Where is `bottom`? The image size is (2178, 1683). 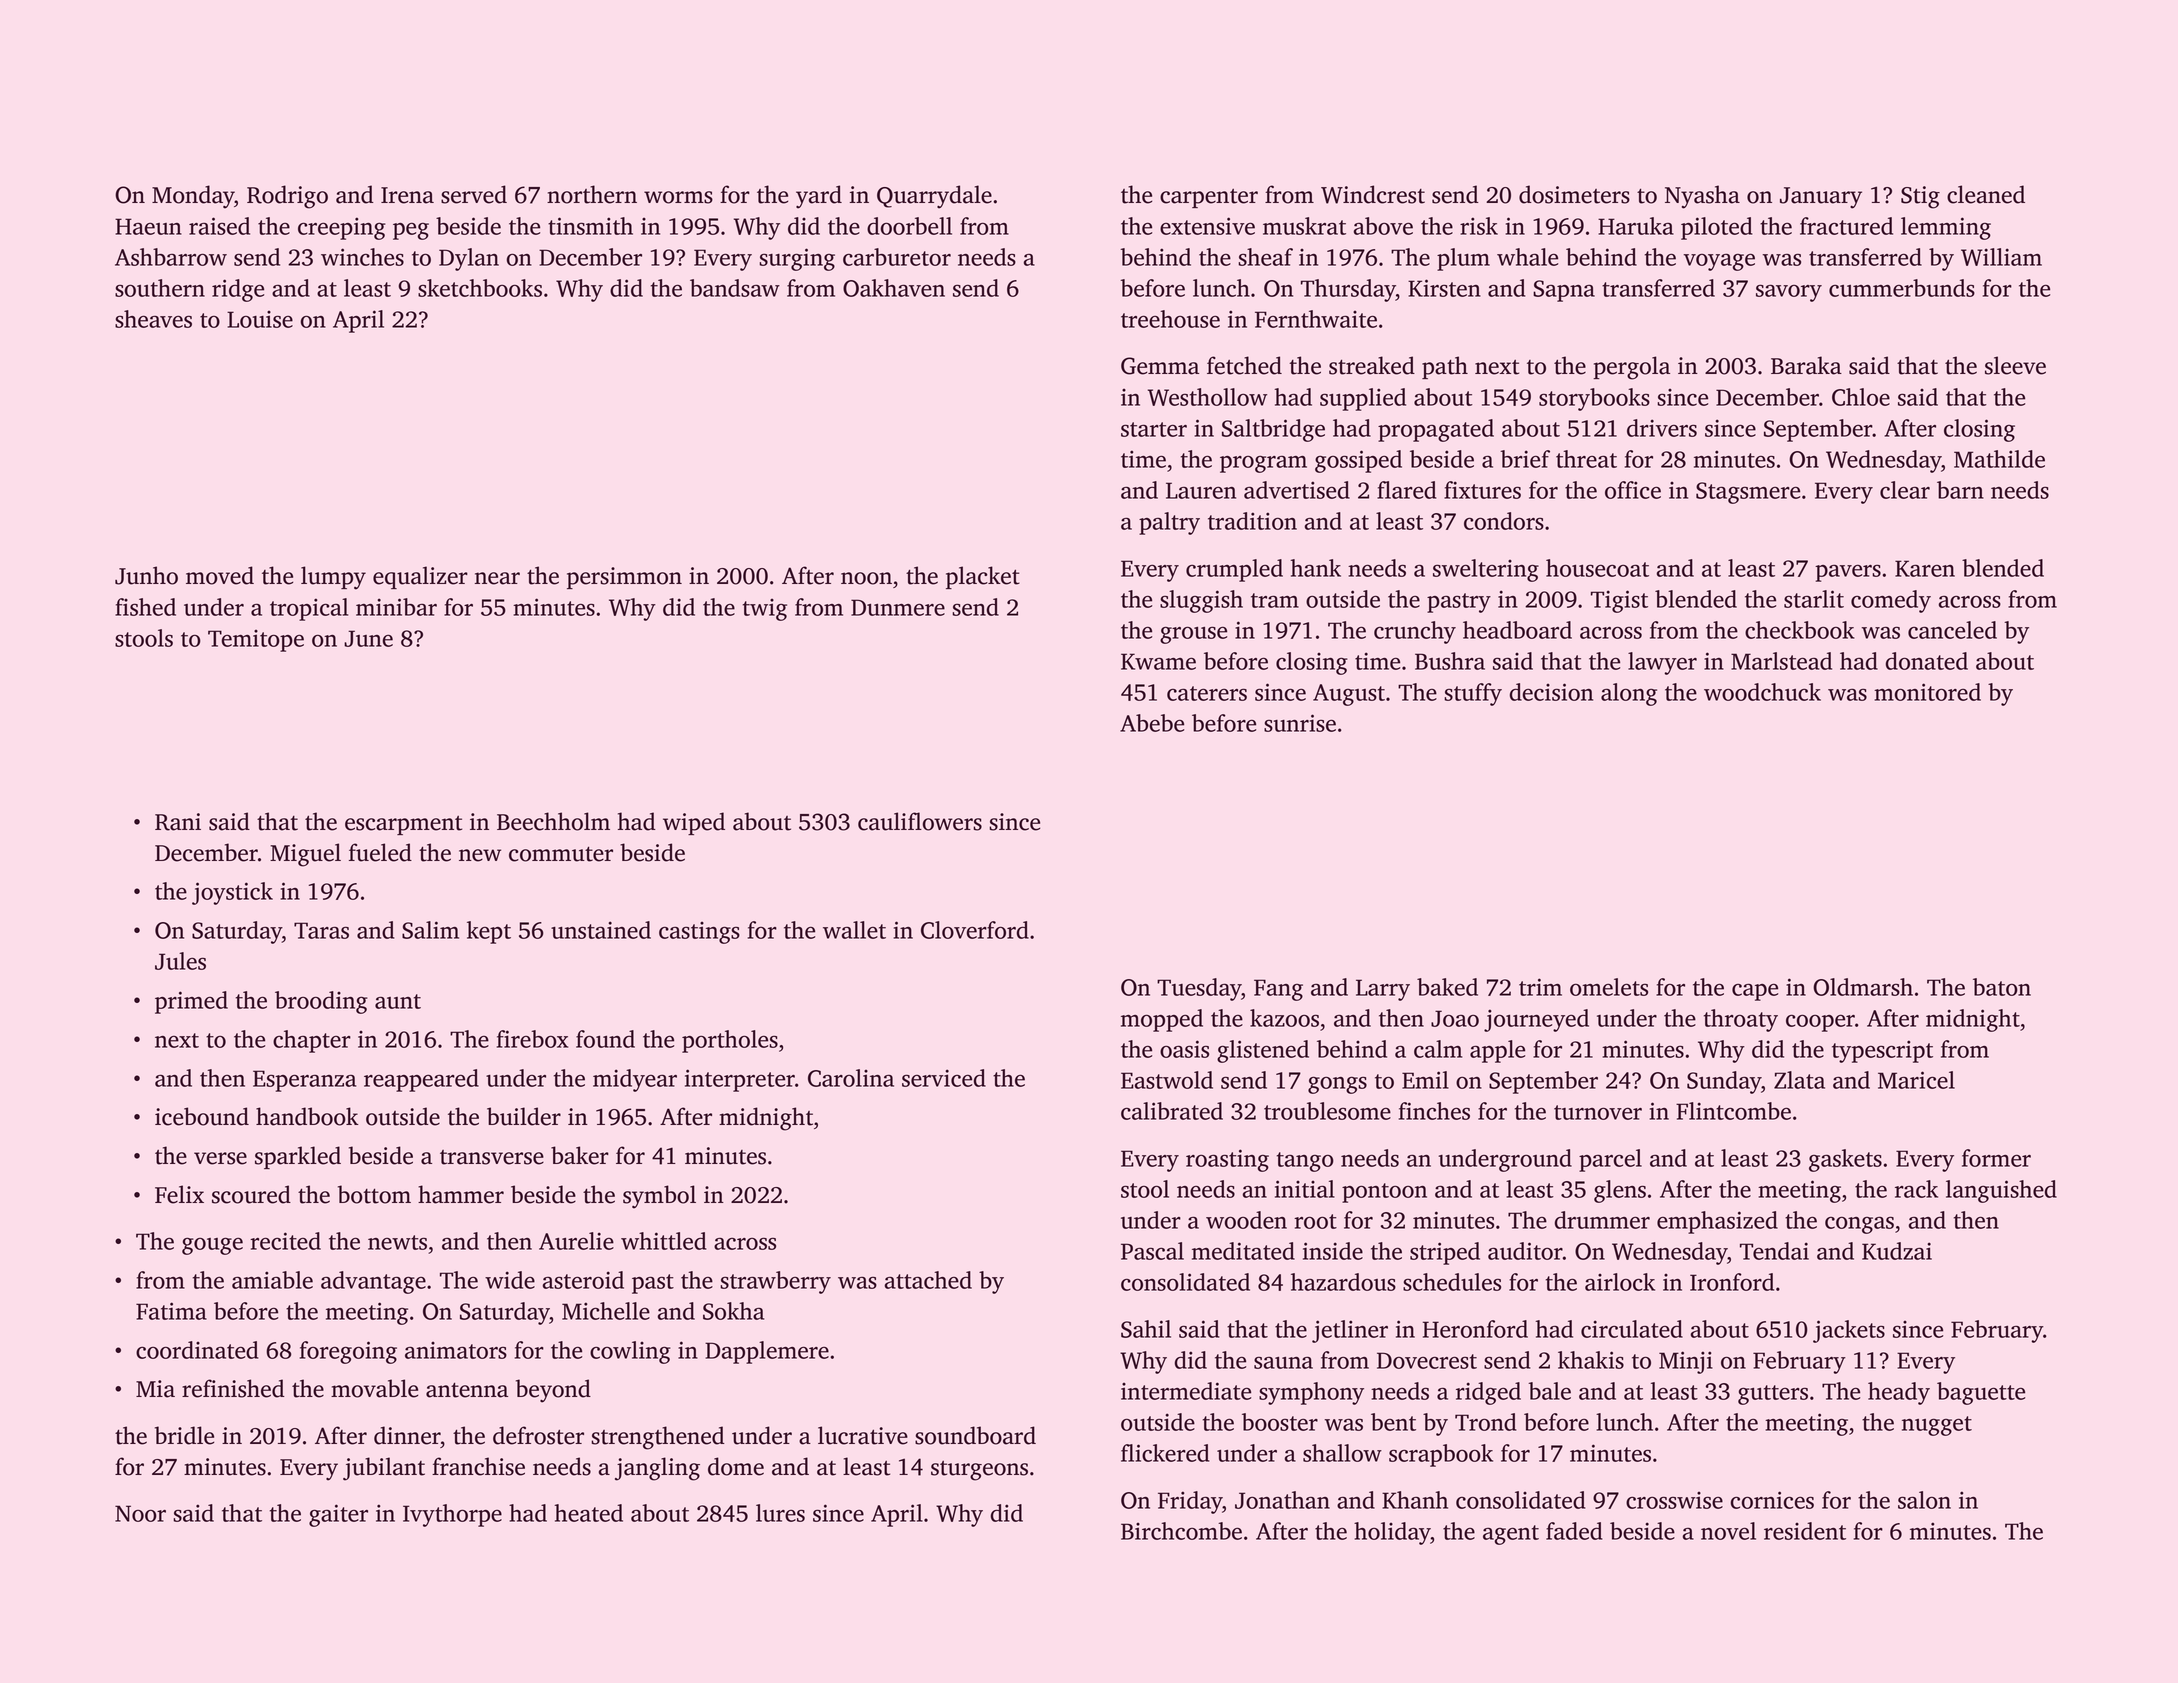 bottom is located at coordinates (374, 1194).
